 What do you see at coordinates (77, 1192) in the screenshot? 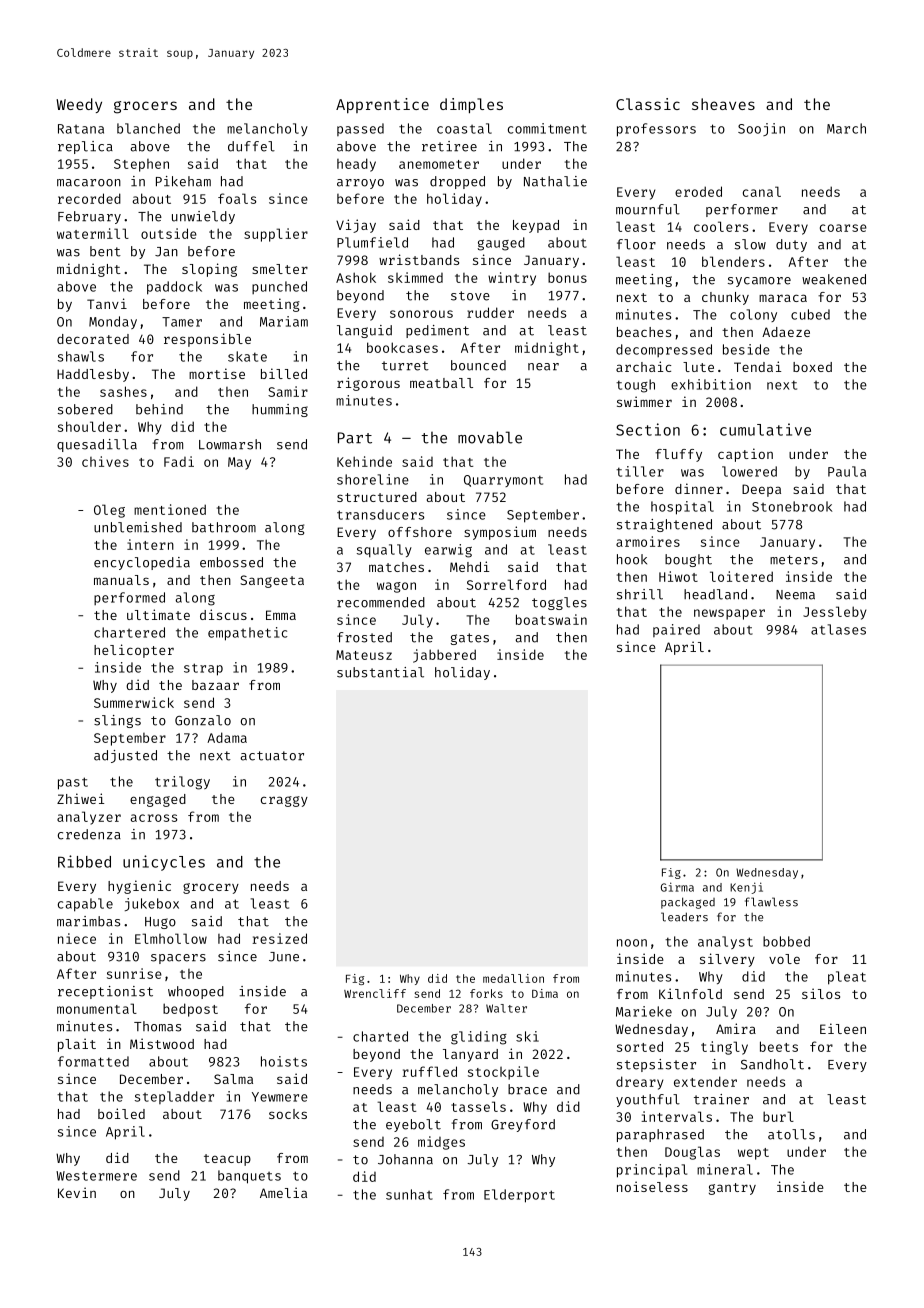
I see `Kevin` at bounding box center [77, 1192].
